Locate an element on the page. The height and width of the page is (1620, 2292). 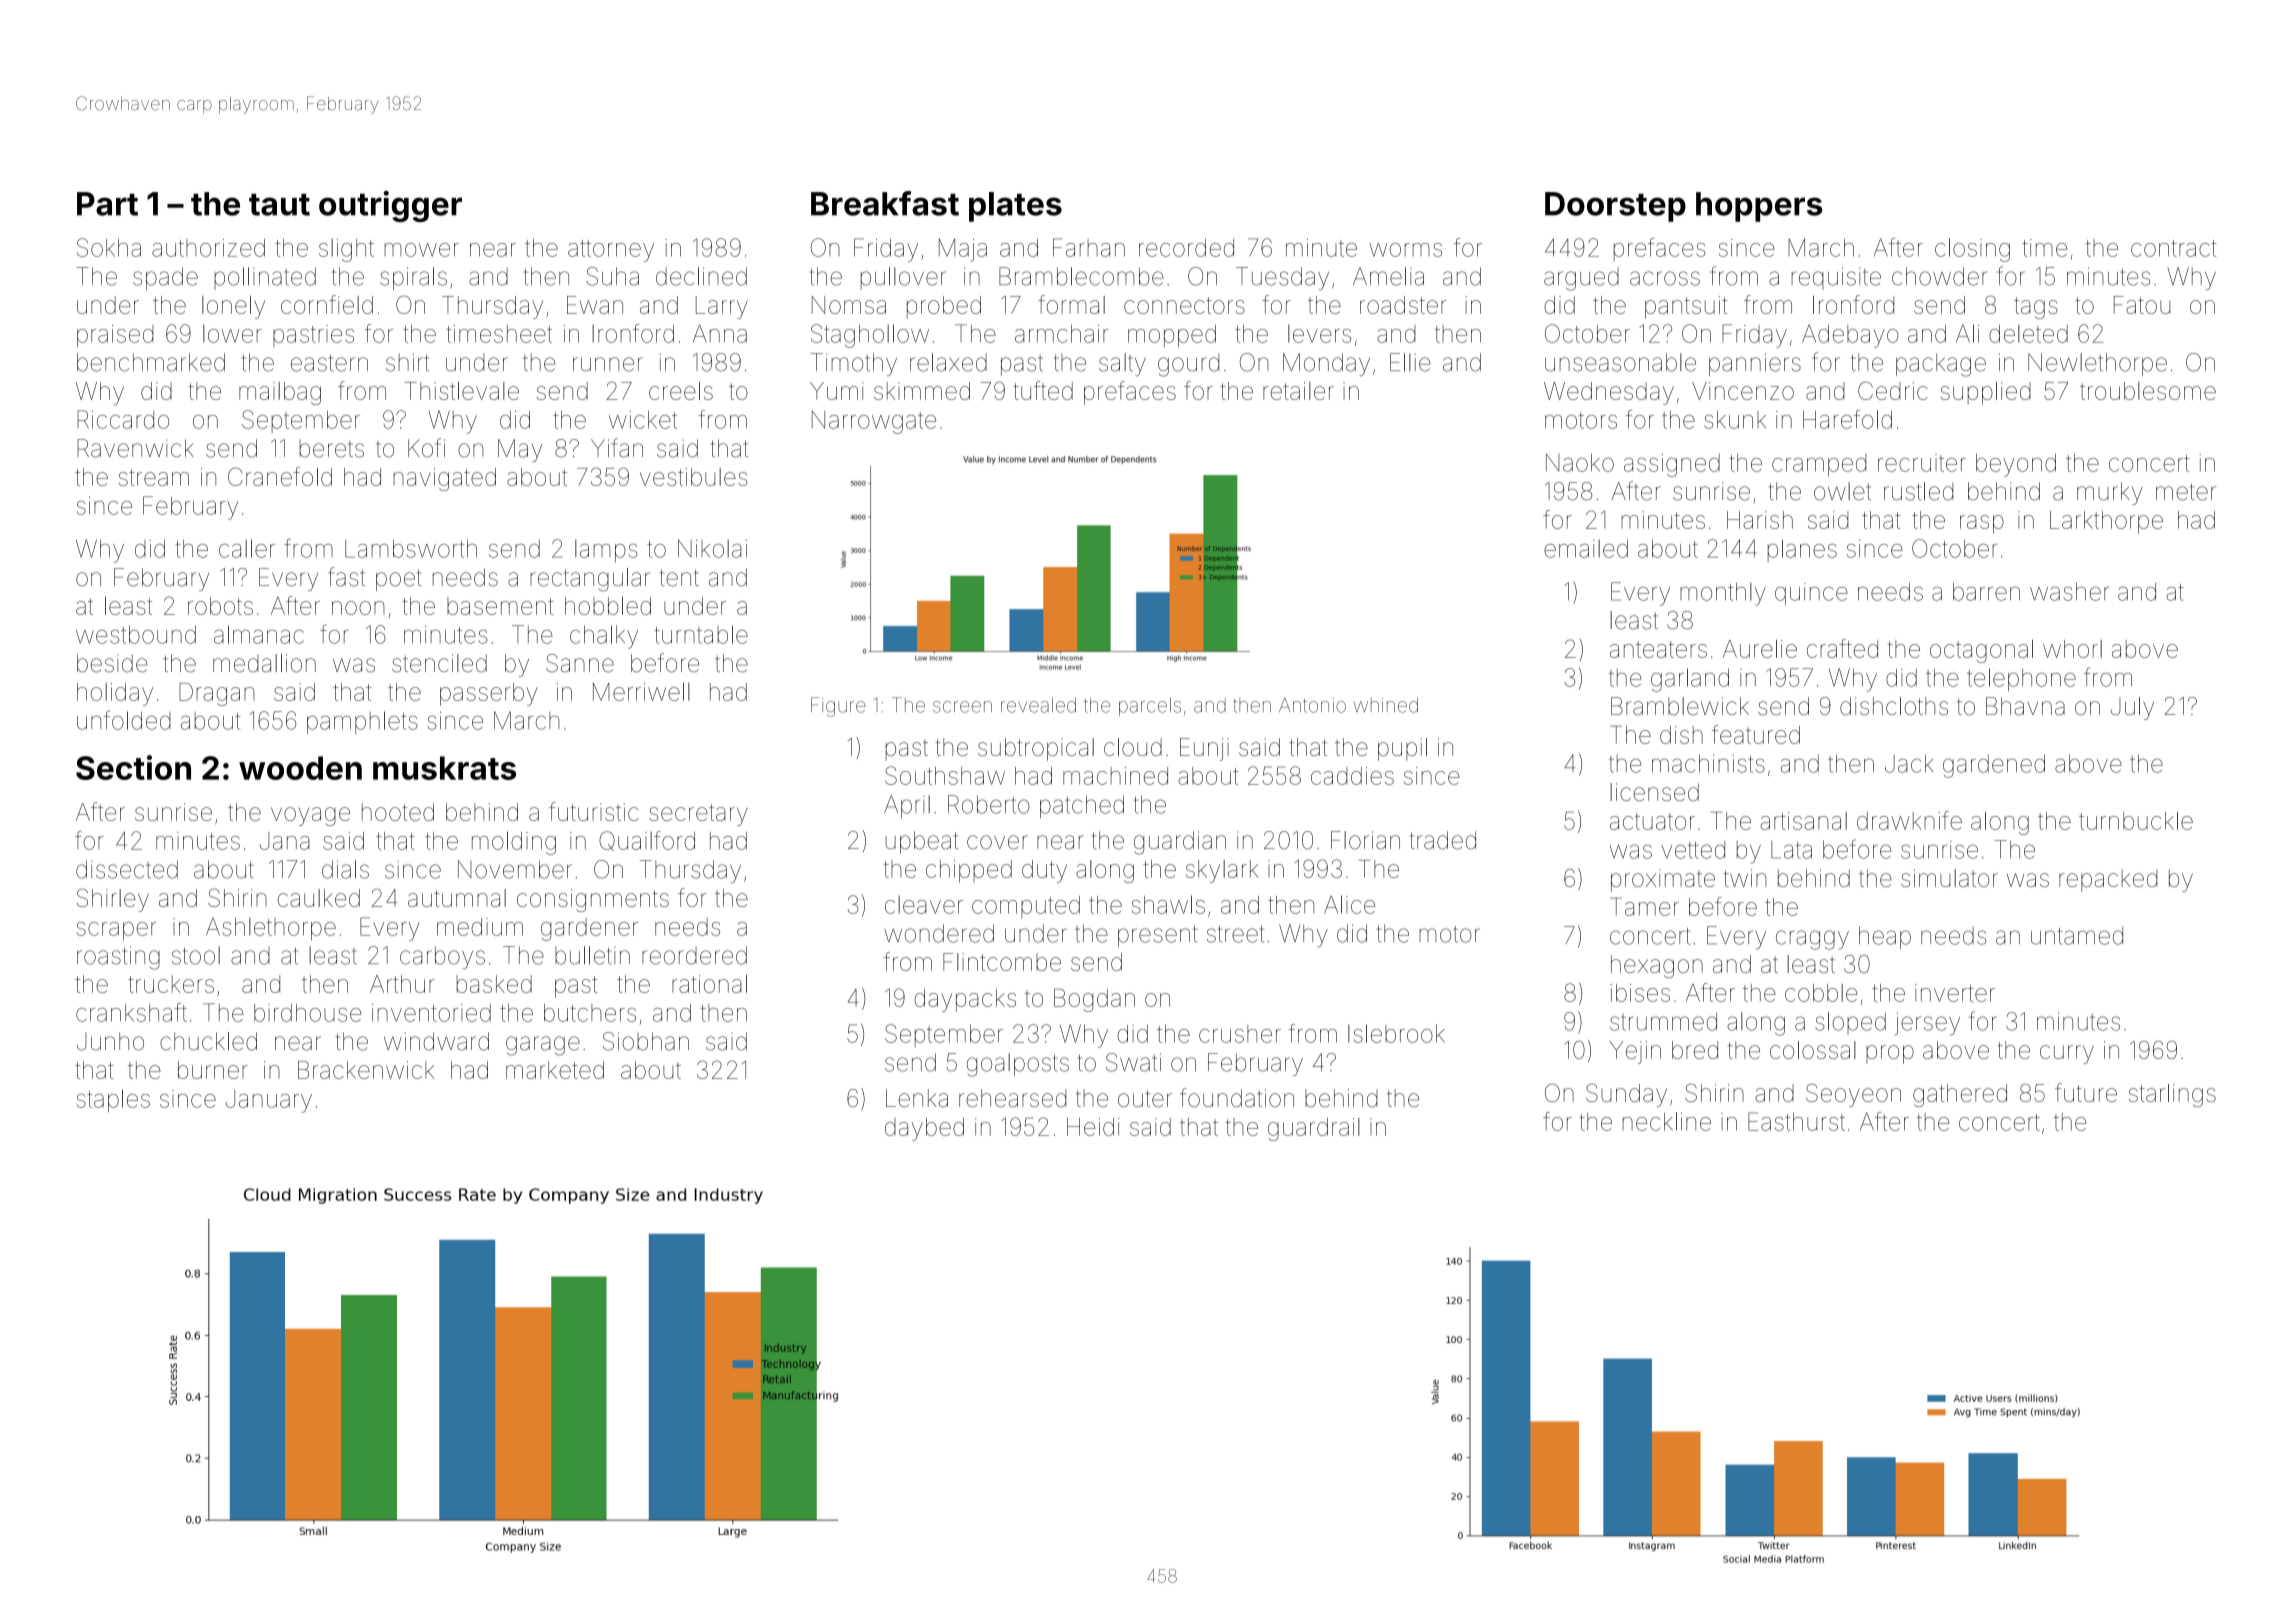
burner is located at coordinates (213, 1070).
